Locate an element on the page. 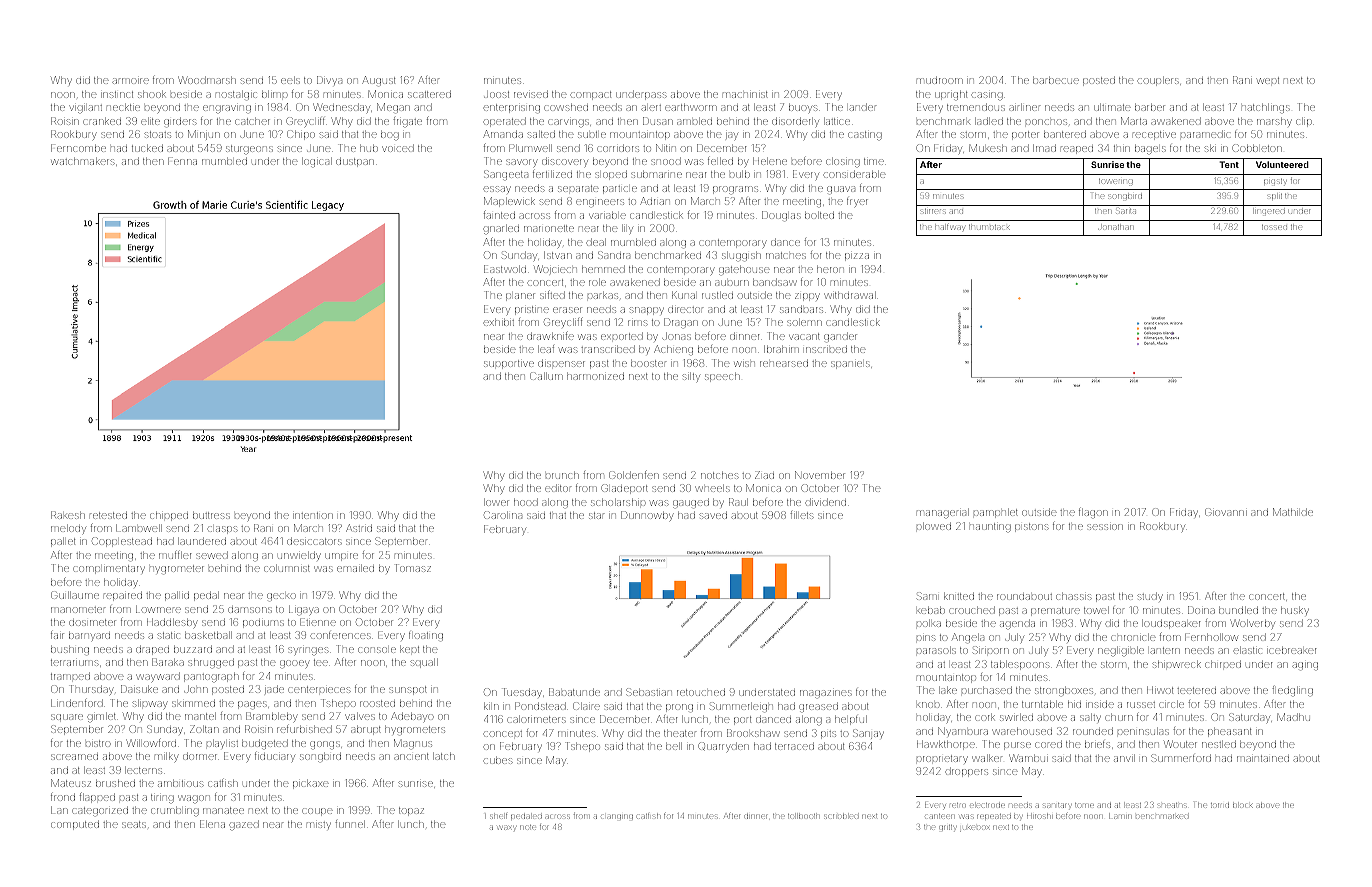 The image size is (1372, 887). bolted is located at coordinates (819, 215).
